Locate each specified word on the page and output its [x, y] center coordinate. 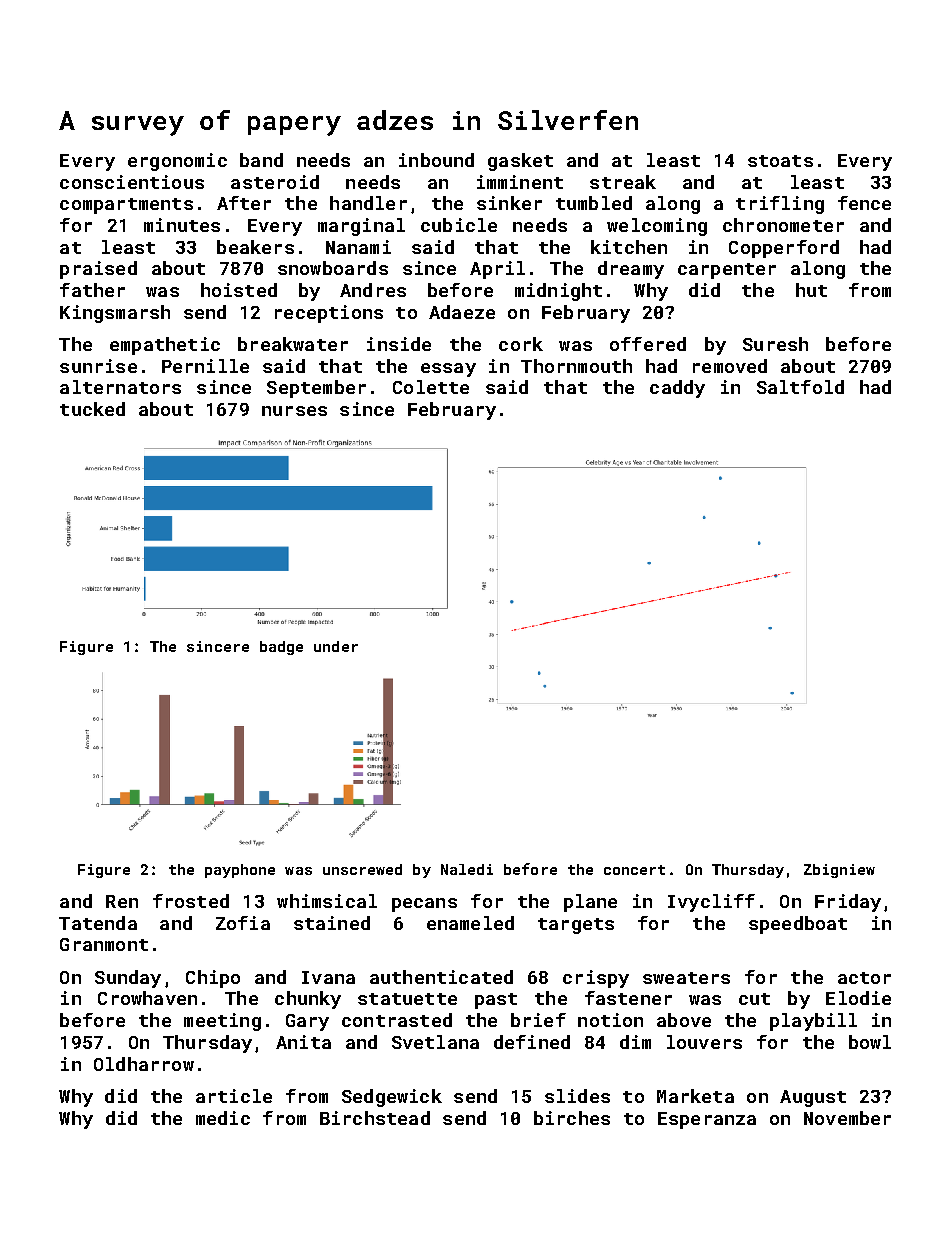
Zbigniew [839, 871]
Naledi [467, 869]
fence [864, 203]
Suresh [775, 344]
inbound [436, 160]
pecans [424, 905]
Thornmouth [576, 366]
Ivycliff [711, 903]
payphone [240, 871]
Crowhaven [147, 998]
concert [634, 870]
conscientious [132, 182]
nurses [294, 411]
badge [281, 648]
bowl [870, 1042]
